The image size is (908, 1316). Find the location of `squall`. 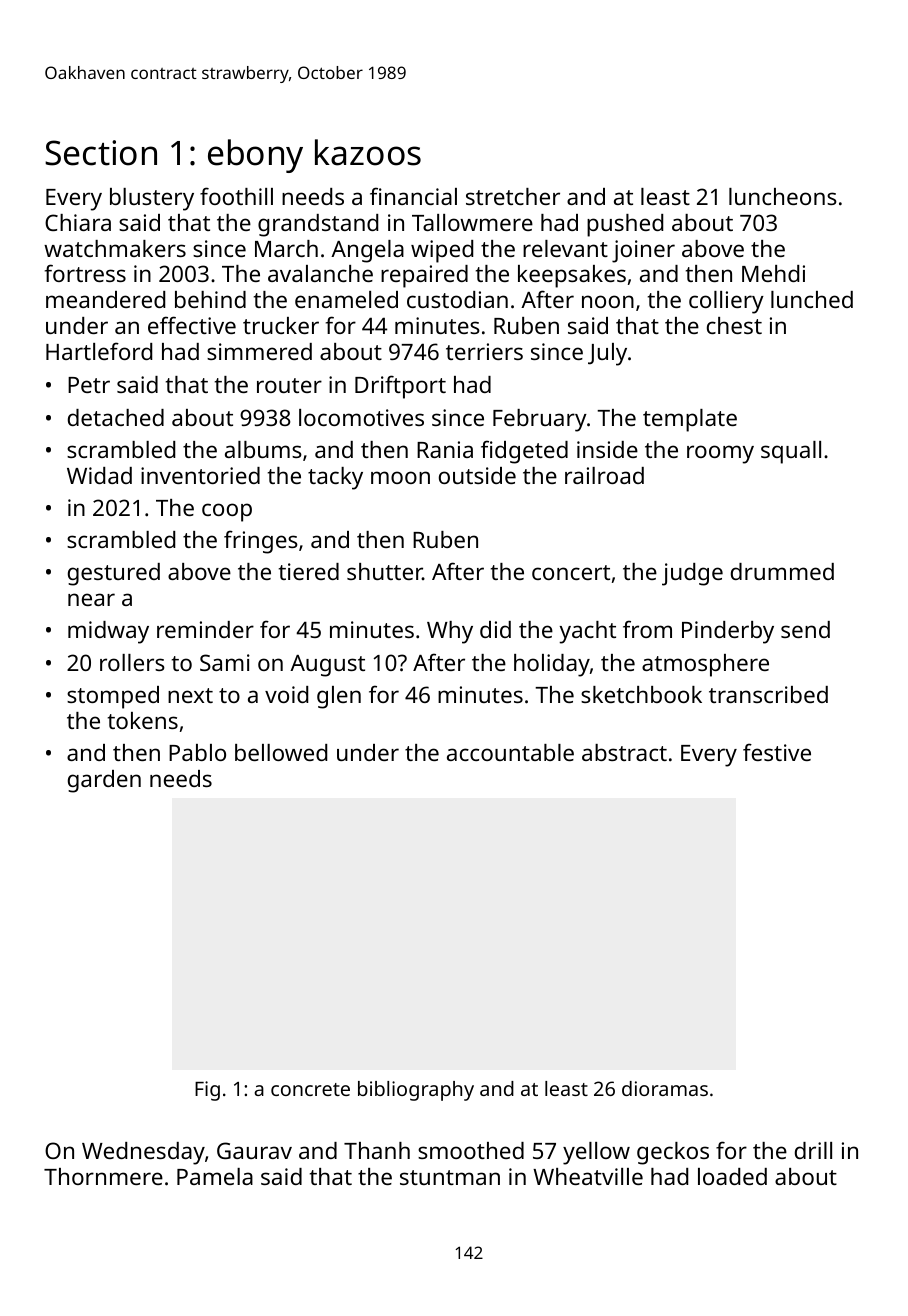

squall is located at coordinates (791, 452).
